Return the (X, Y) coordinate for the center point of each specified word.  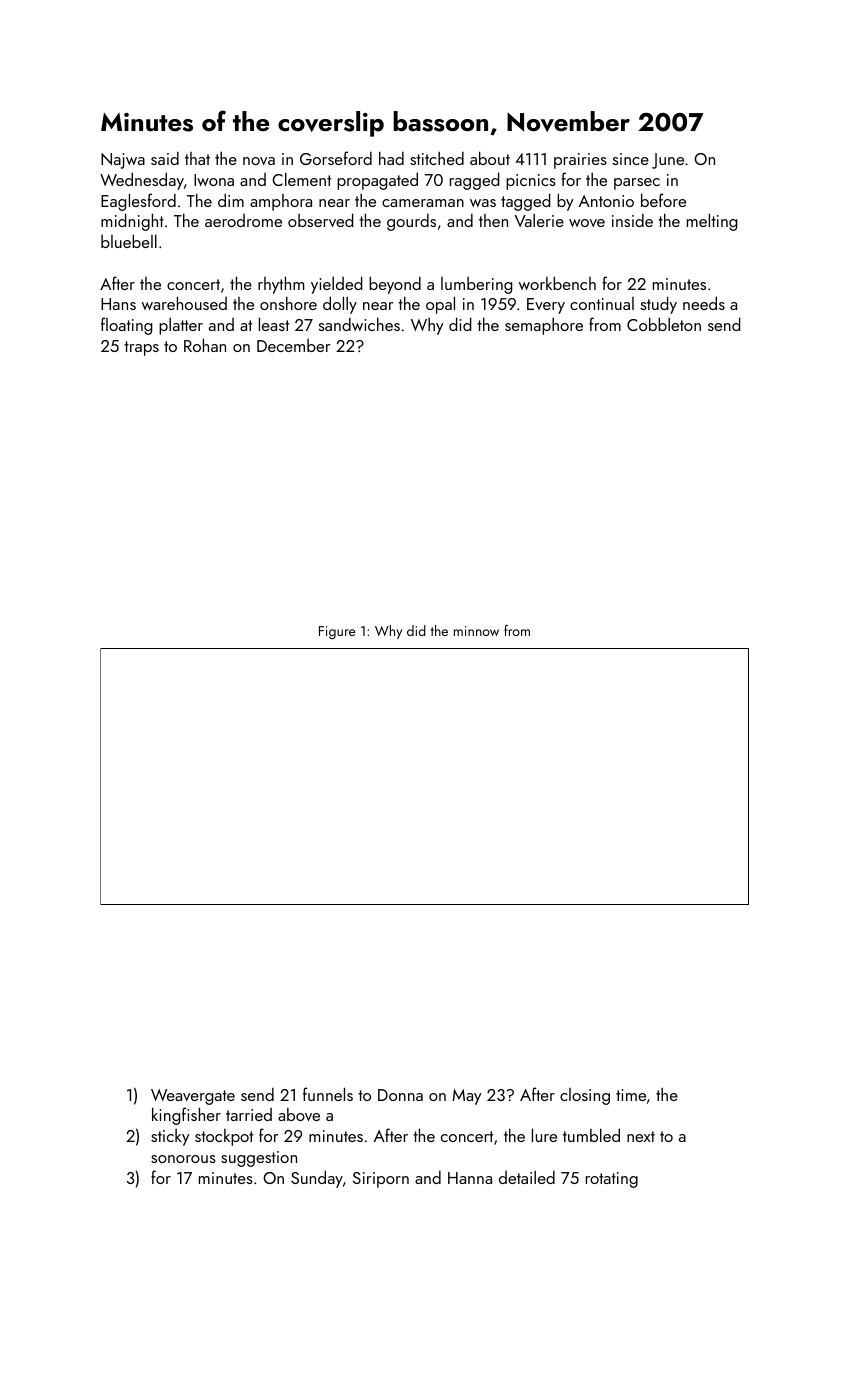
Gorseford (336, 158)
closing (585, 1096)
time (631, 1095)
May (466, 1097)
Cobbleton (664, 324)
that (197, 158)
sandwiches (359, 324)
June (668, 161)
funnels (328, 1094)
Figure (337, 632)
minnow (476, 631)
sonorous (183, 1159)
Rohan (205, 345)
